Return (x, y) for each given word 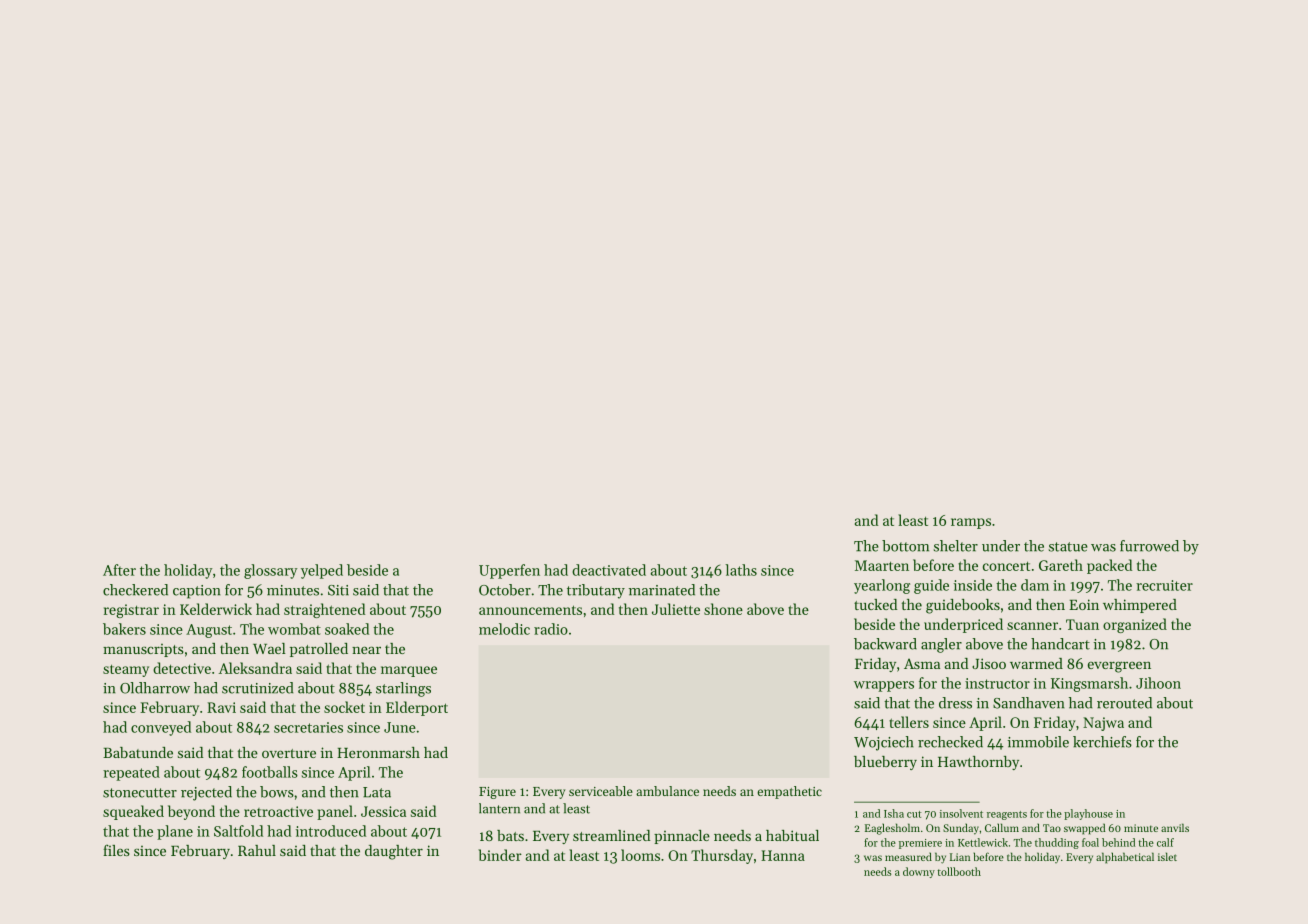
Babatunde (138, 752)
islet (1167, 856)
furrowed (1149, 546)
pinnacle (682, 837)
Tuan (1082, 624)
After (119, 570)
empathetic (789, 792)
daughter (394, 852)
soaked (347, 629)
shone (723, 609)
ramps (971, 523)
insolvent (961, 813)
